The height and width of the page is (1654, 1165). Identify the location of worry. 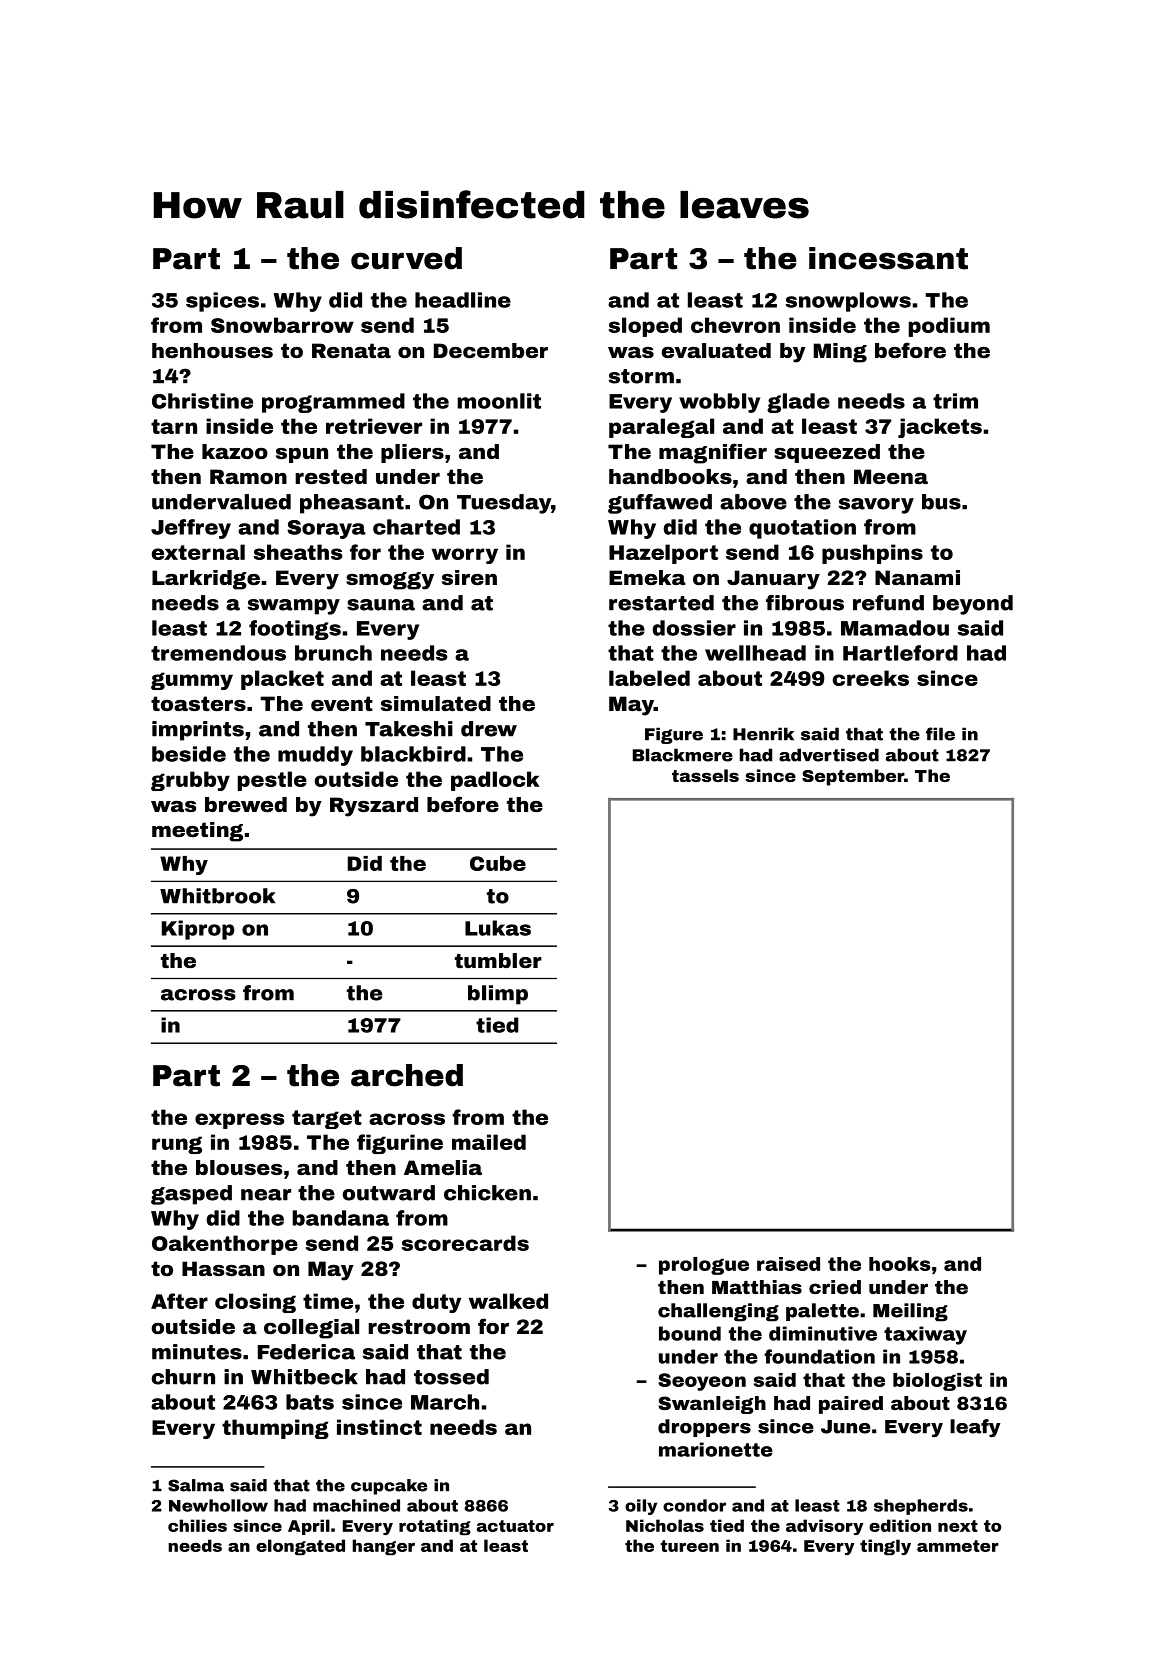
(465, 556).
